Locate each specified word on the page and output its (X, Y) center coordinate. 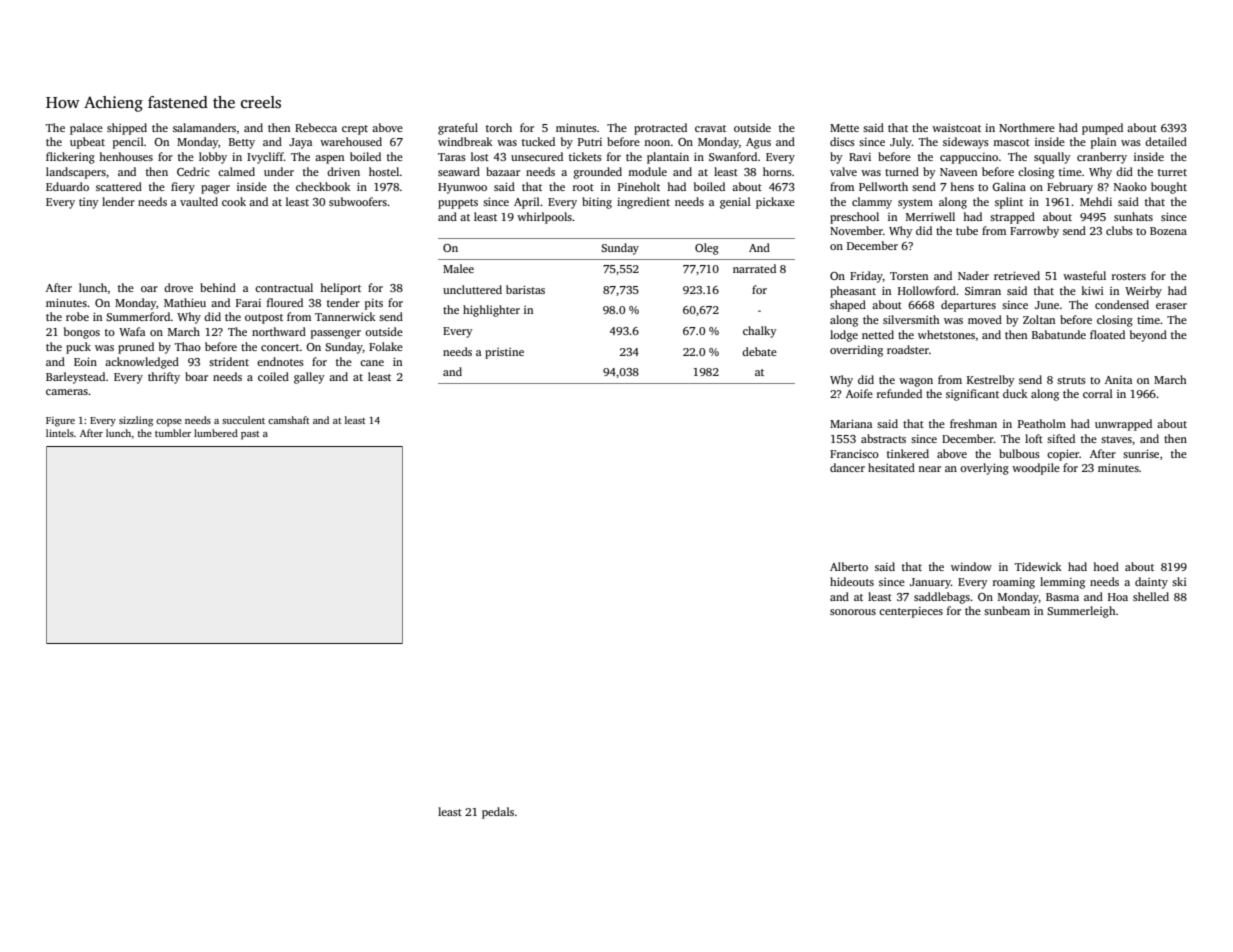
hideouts (852, 581)
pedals (498, 813)
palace (86, 129)
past (250, 435)
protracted (660, 129)
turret (1172, 172)
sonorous (853, 612)
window (971, 566)
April (527, 203)
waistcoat (956, 128)
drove (178, 287)
